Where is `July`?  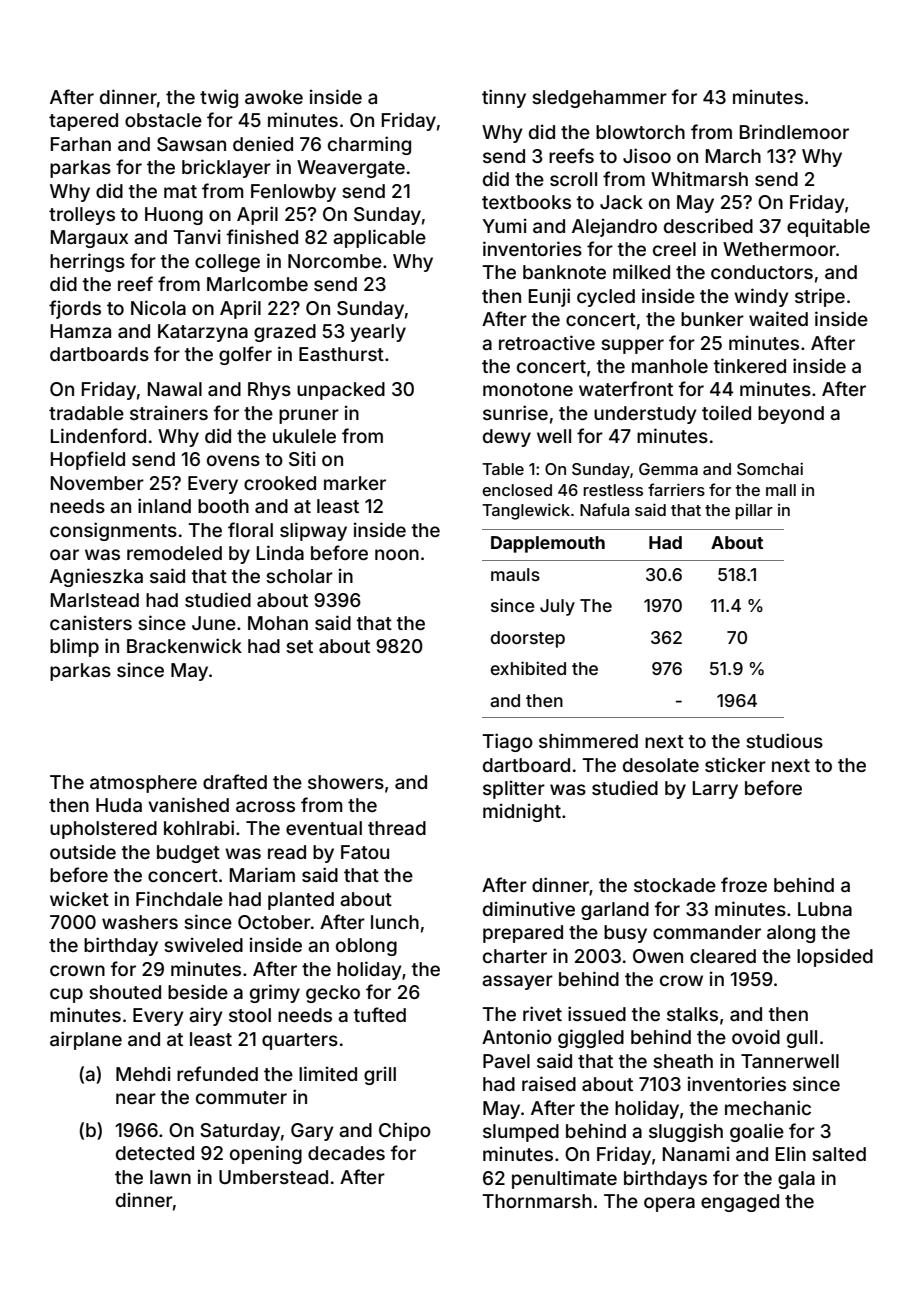 July is located at coordinates (557, 607).
